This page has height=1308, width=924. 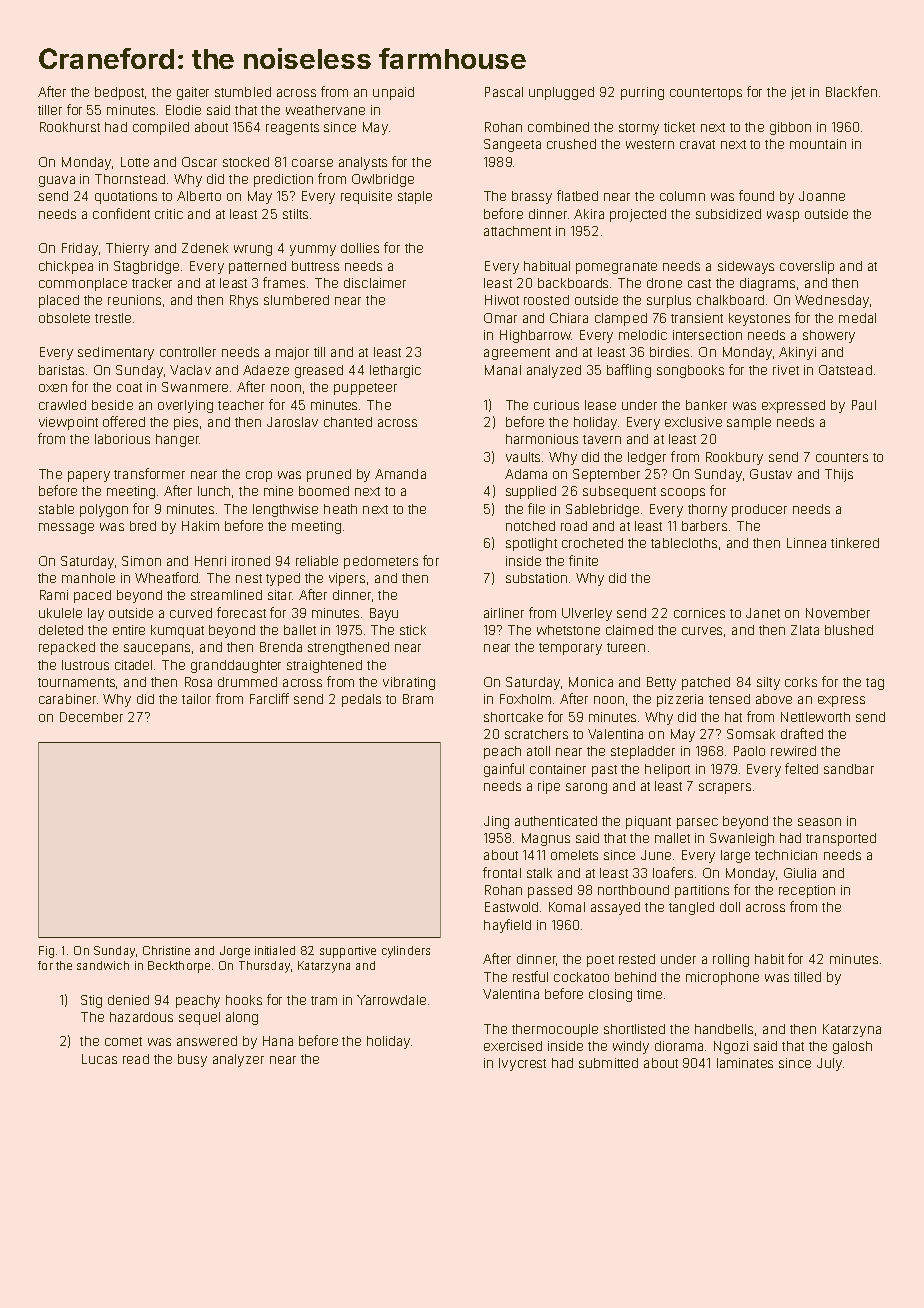 I want to click on sequel, so click(x=199, y=1018).
